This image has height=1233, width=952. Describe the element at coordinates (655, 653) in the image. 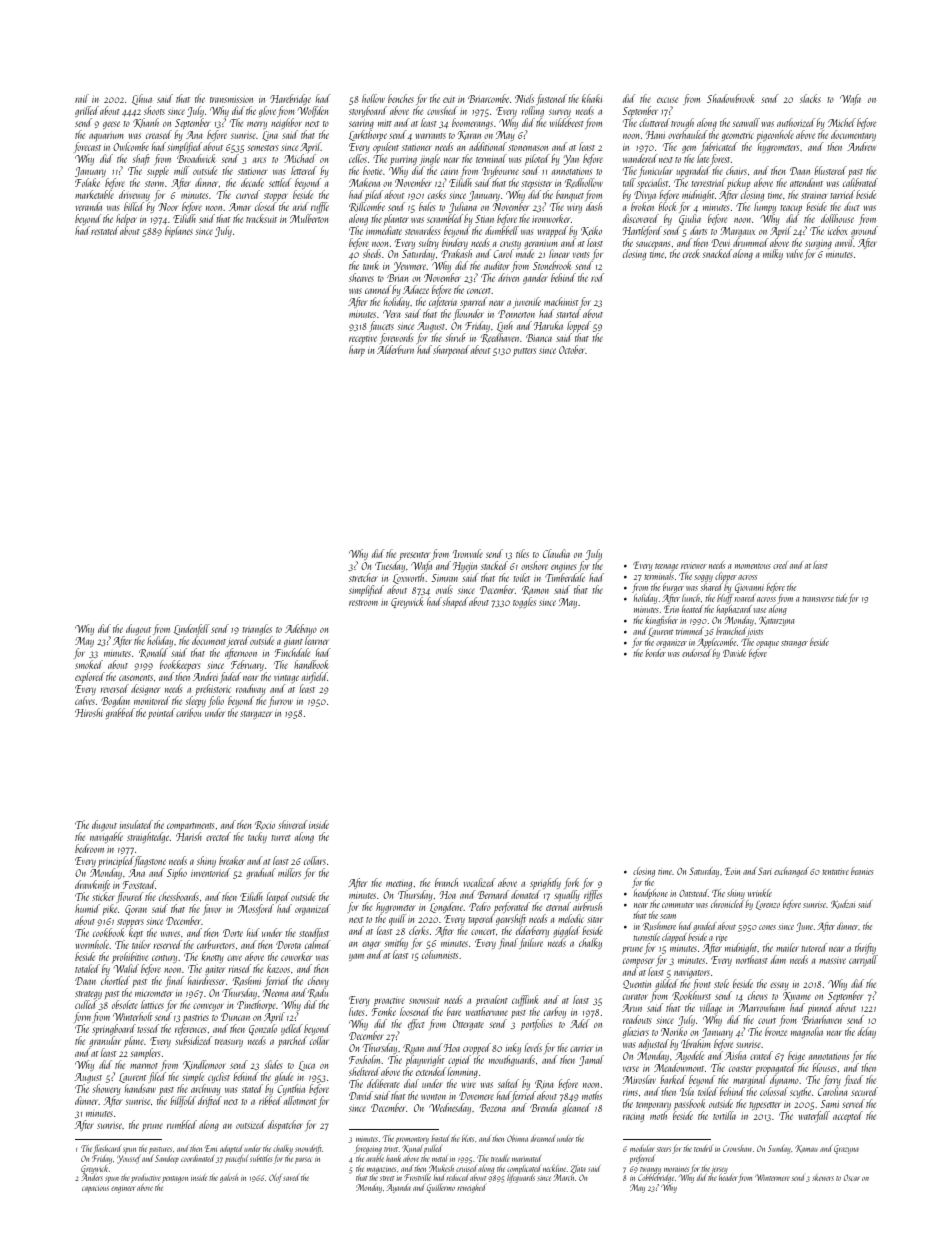

I see `border` at that location.
